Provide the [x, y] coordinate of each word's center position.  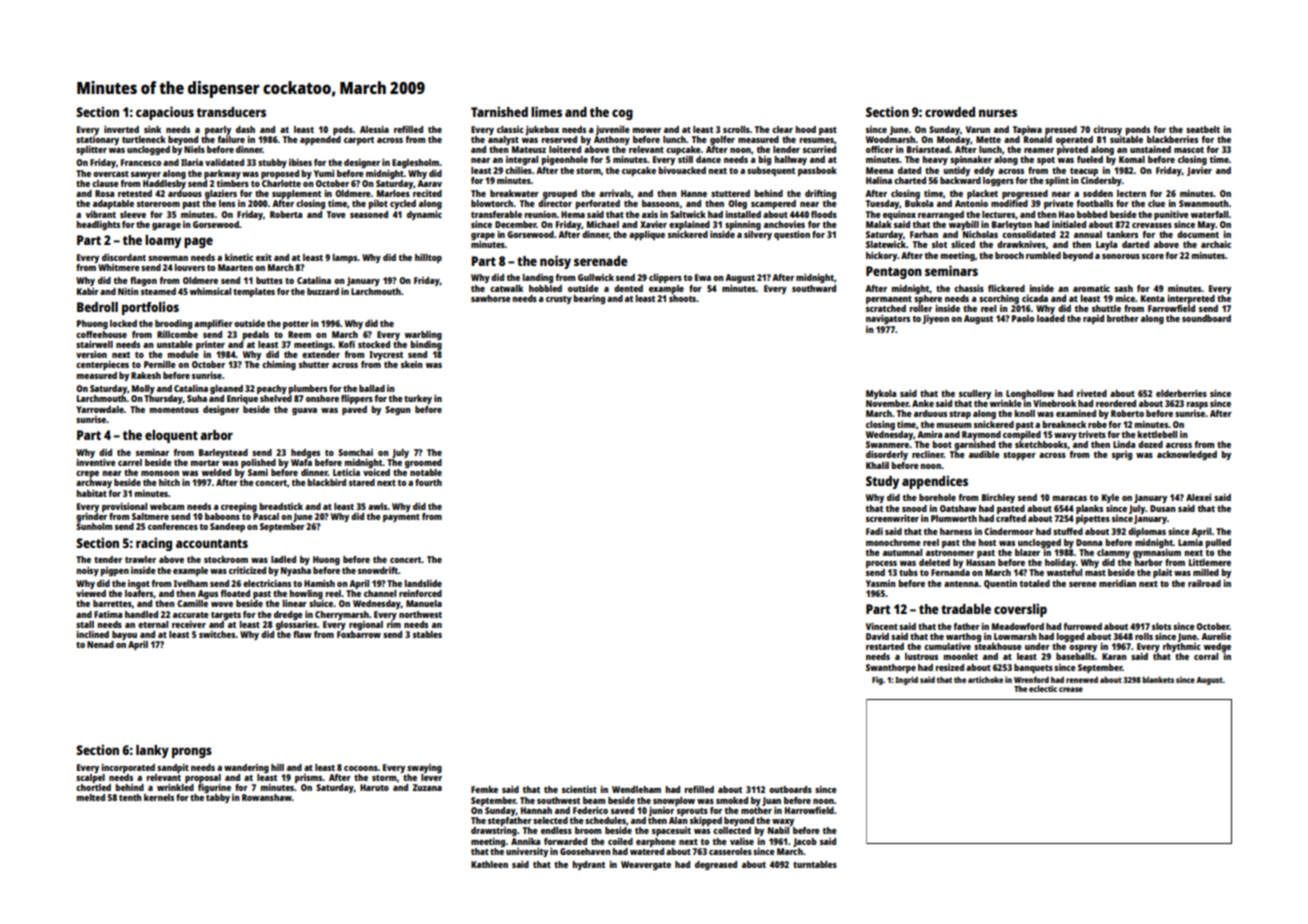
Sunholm [94, 526]
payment [401, 518]
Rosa [104, 193]
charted [910, 180]
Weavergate [646, 865]
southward [814, 288]
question [792, 235]
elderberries [1181, 393]
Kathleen [489, 864]
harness [956, 531]
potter [296, 325]
